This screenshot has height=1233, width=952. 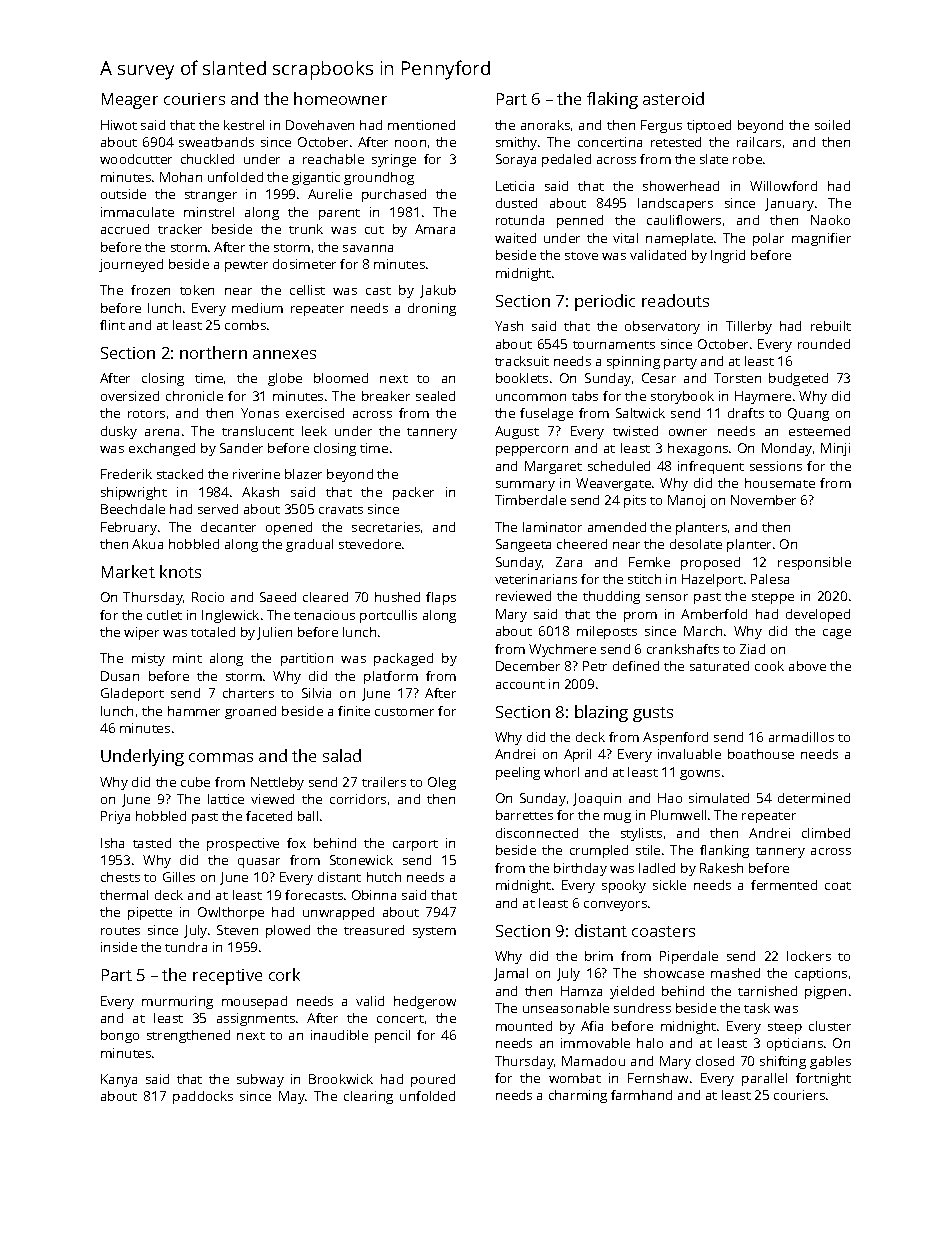 I want to click on soiled, so click(x=832, y=125).
